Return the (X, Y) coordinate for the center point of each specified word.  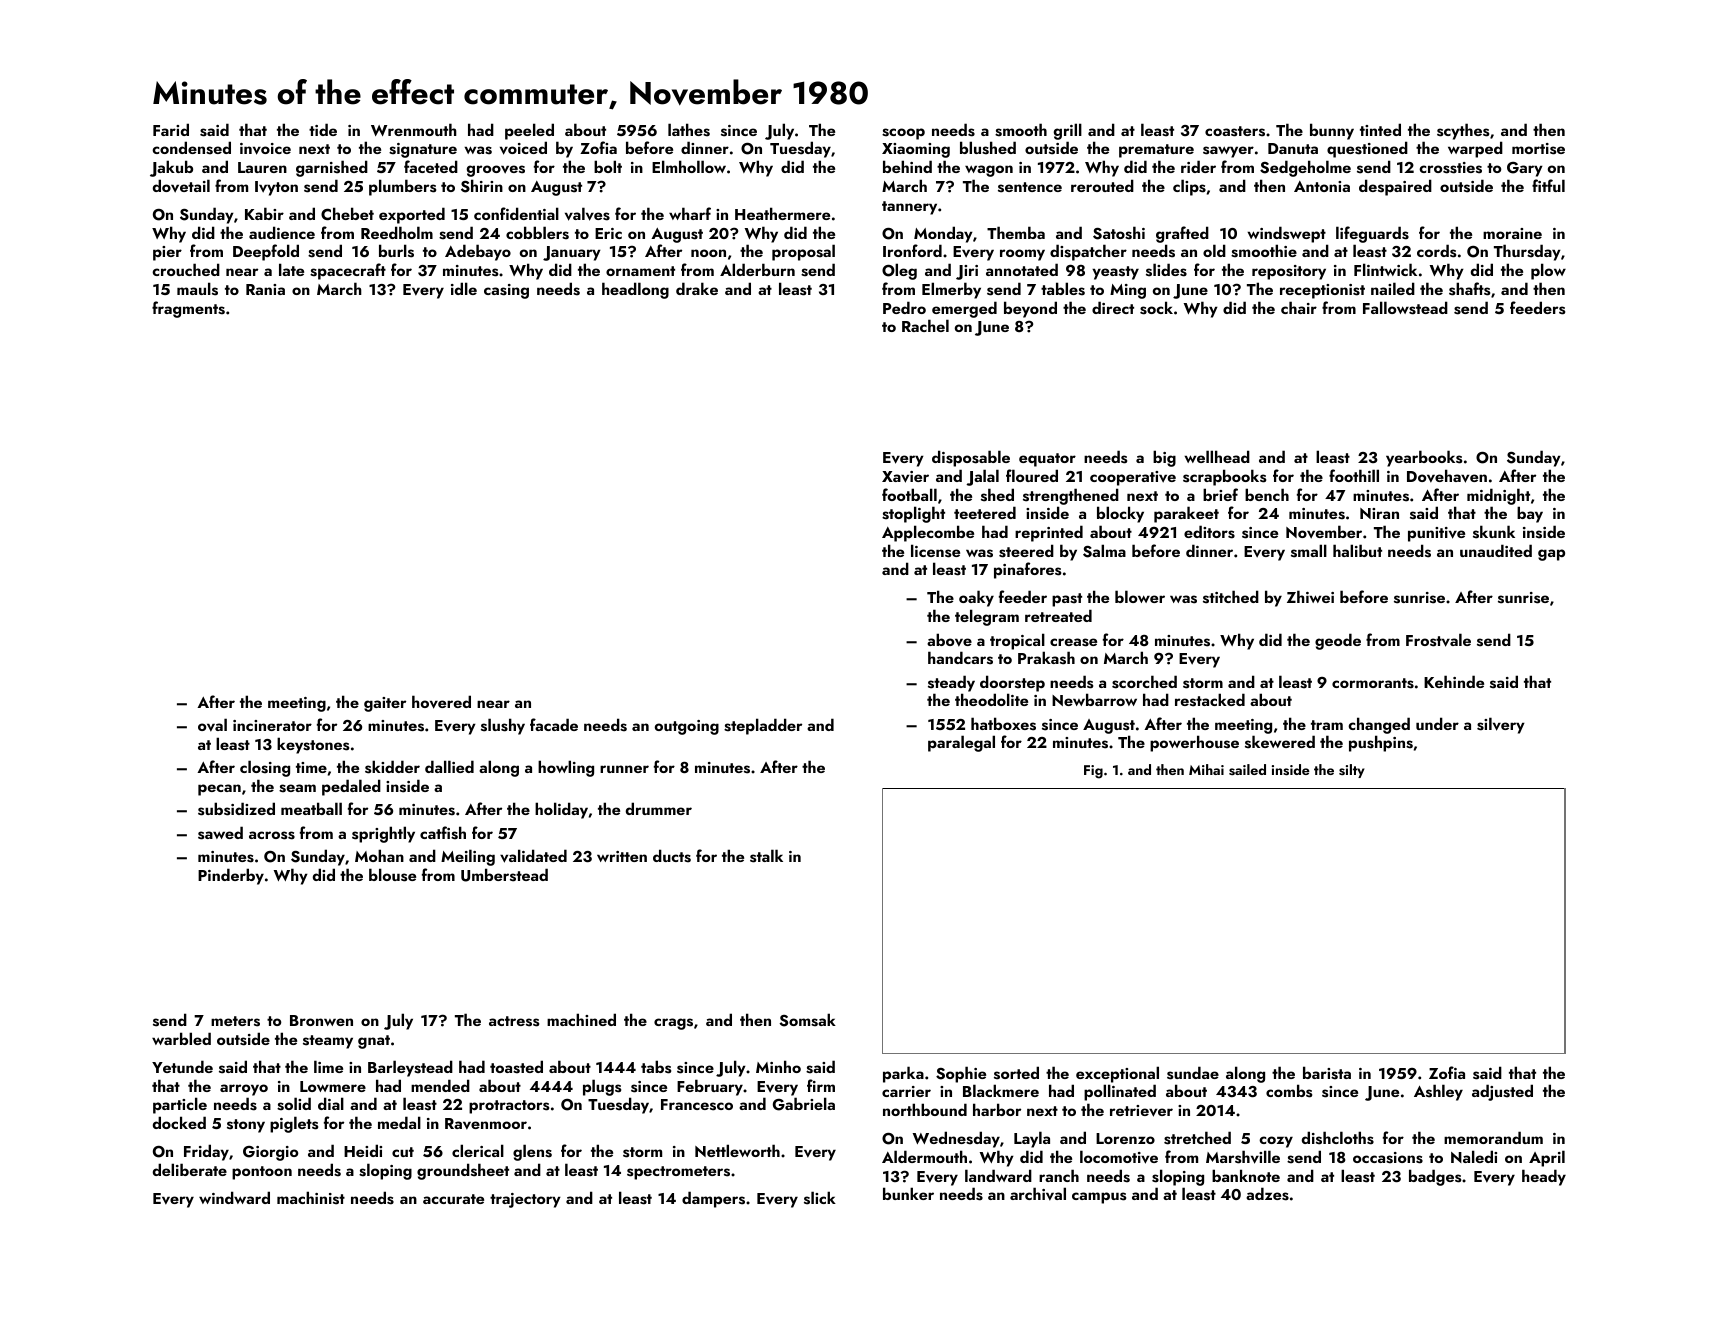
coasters (1235, 131)
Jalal (982, 477)
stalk (766, 856)
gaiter (385, 704)
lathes (689, 130)
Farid (171, 129)
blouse (392, 875)
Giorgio (271, 1153)
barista (1327, 1073)
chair (1299, 307)
